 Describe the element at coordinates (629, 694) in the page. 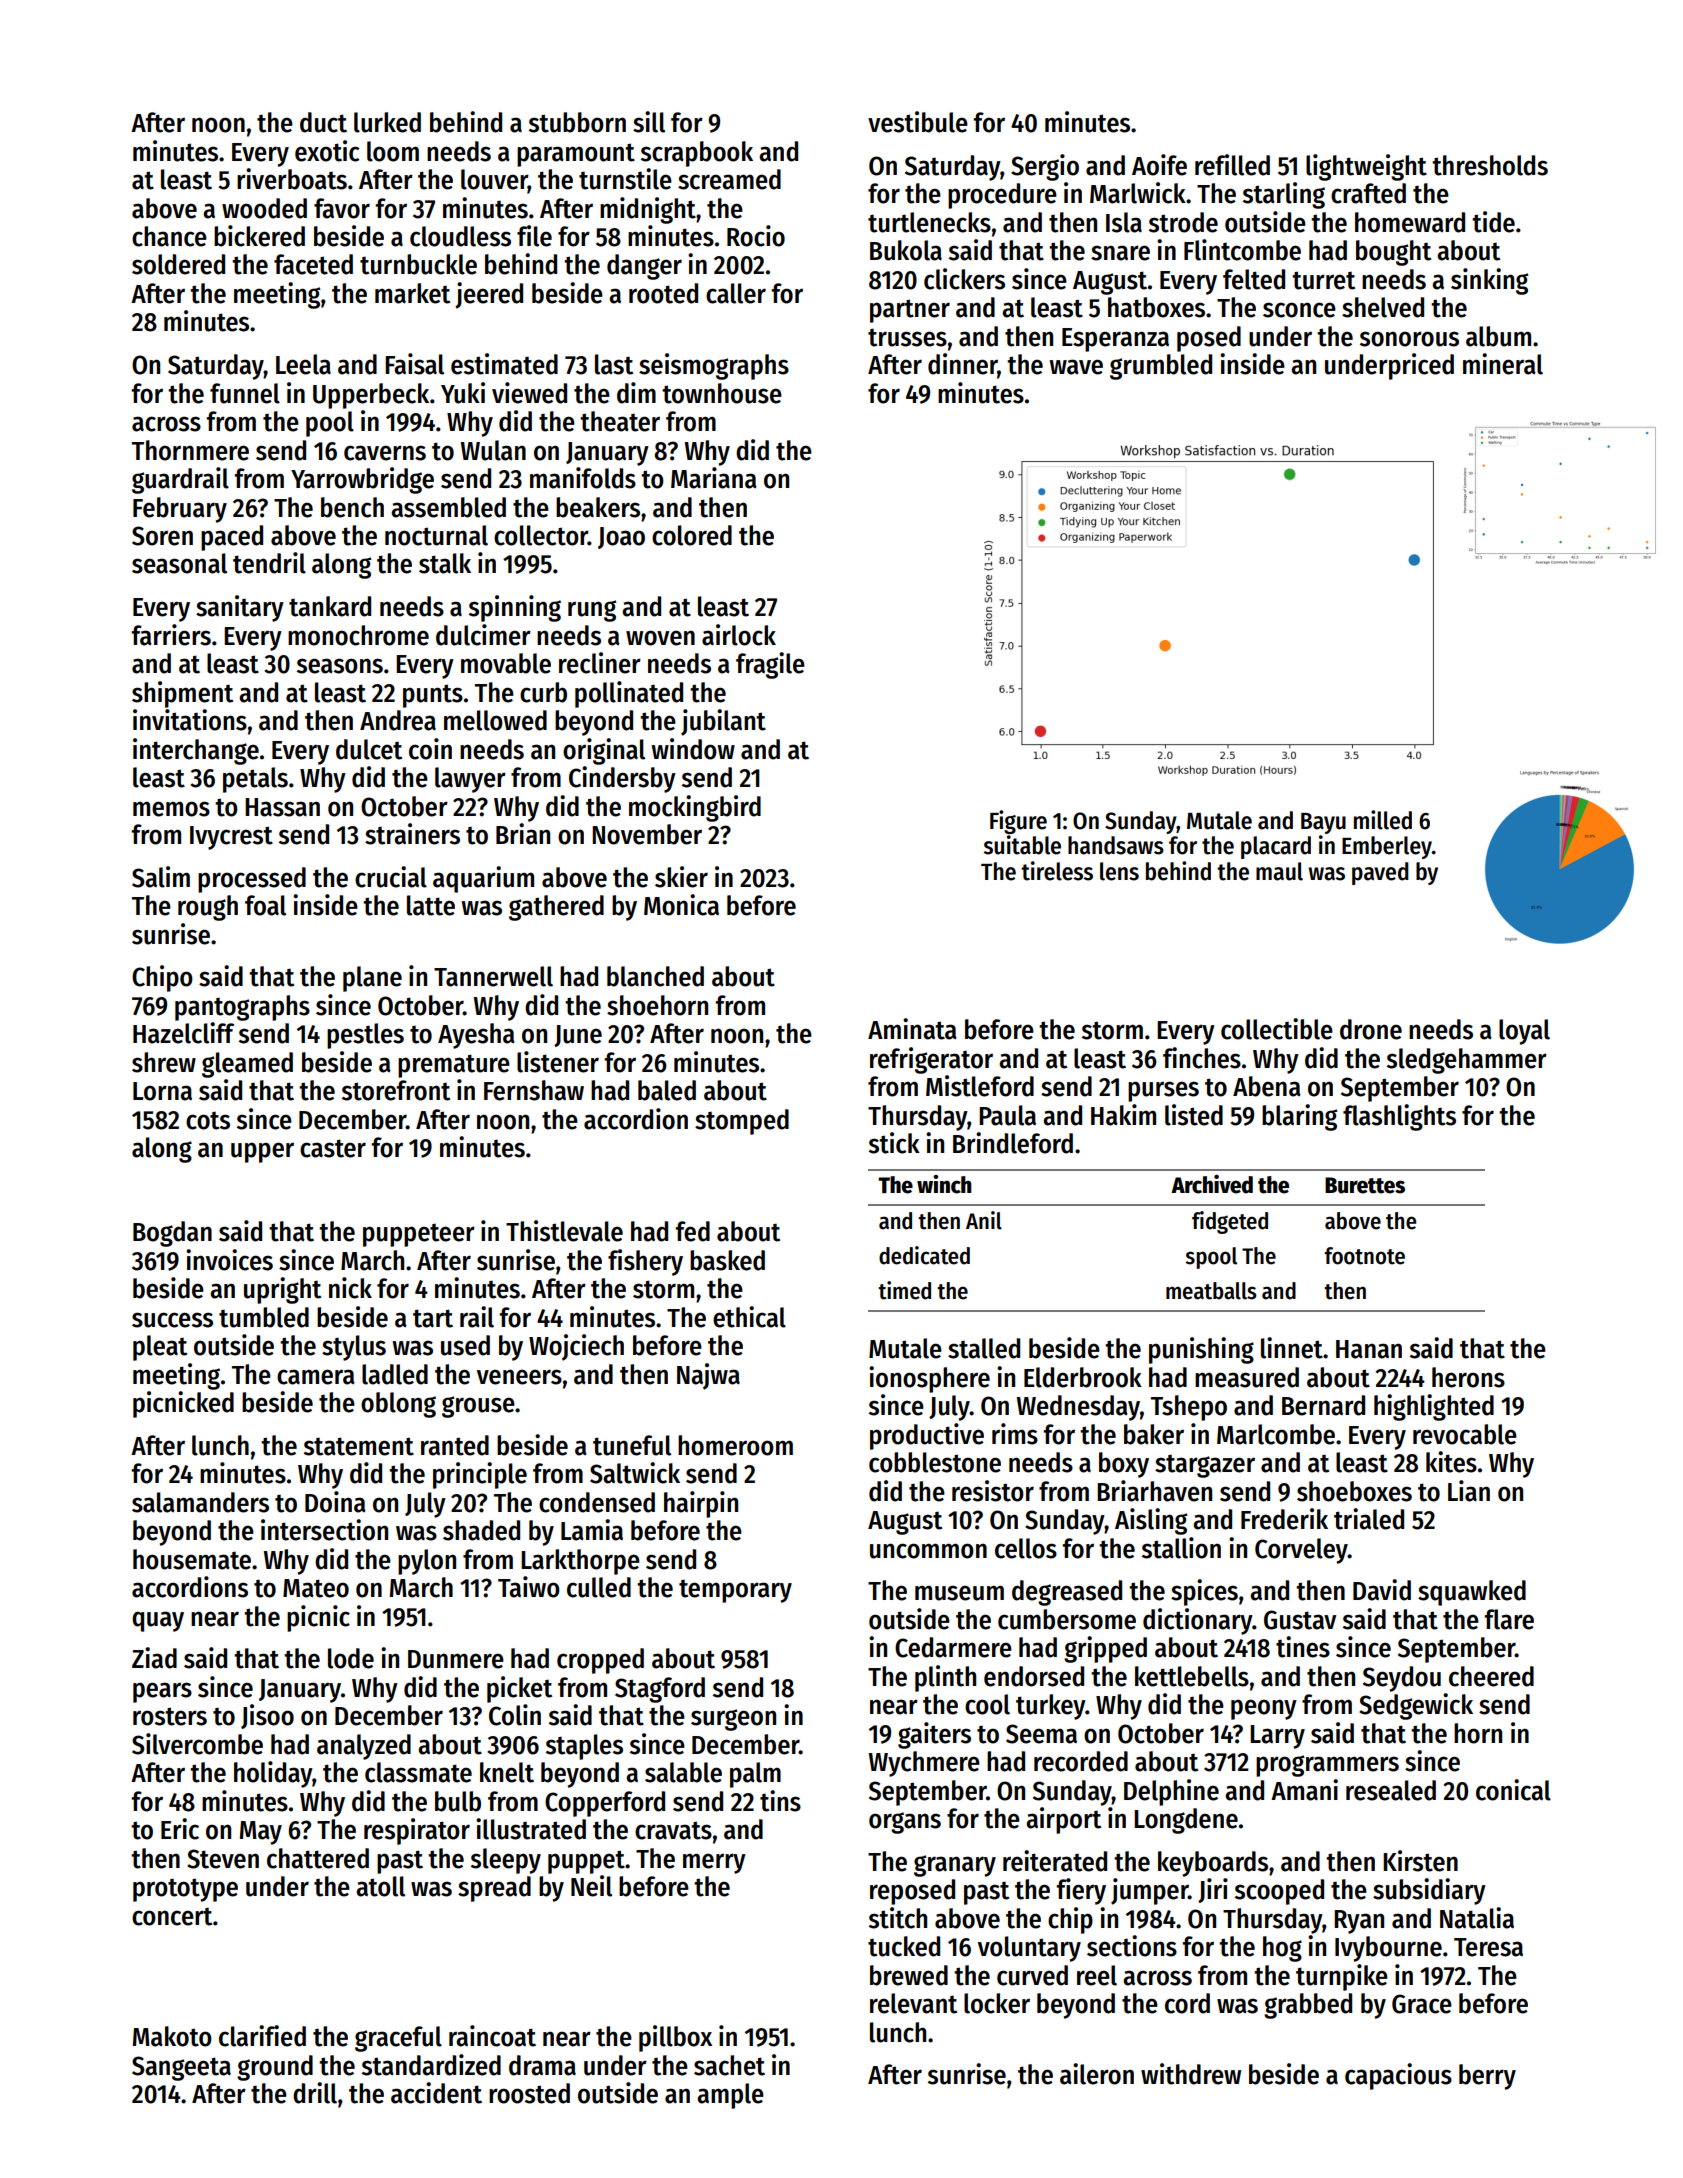

I see `pollinated` at that location.
